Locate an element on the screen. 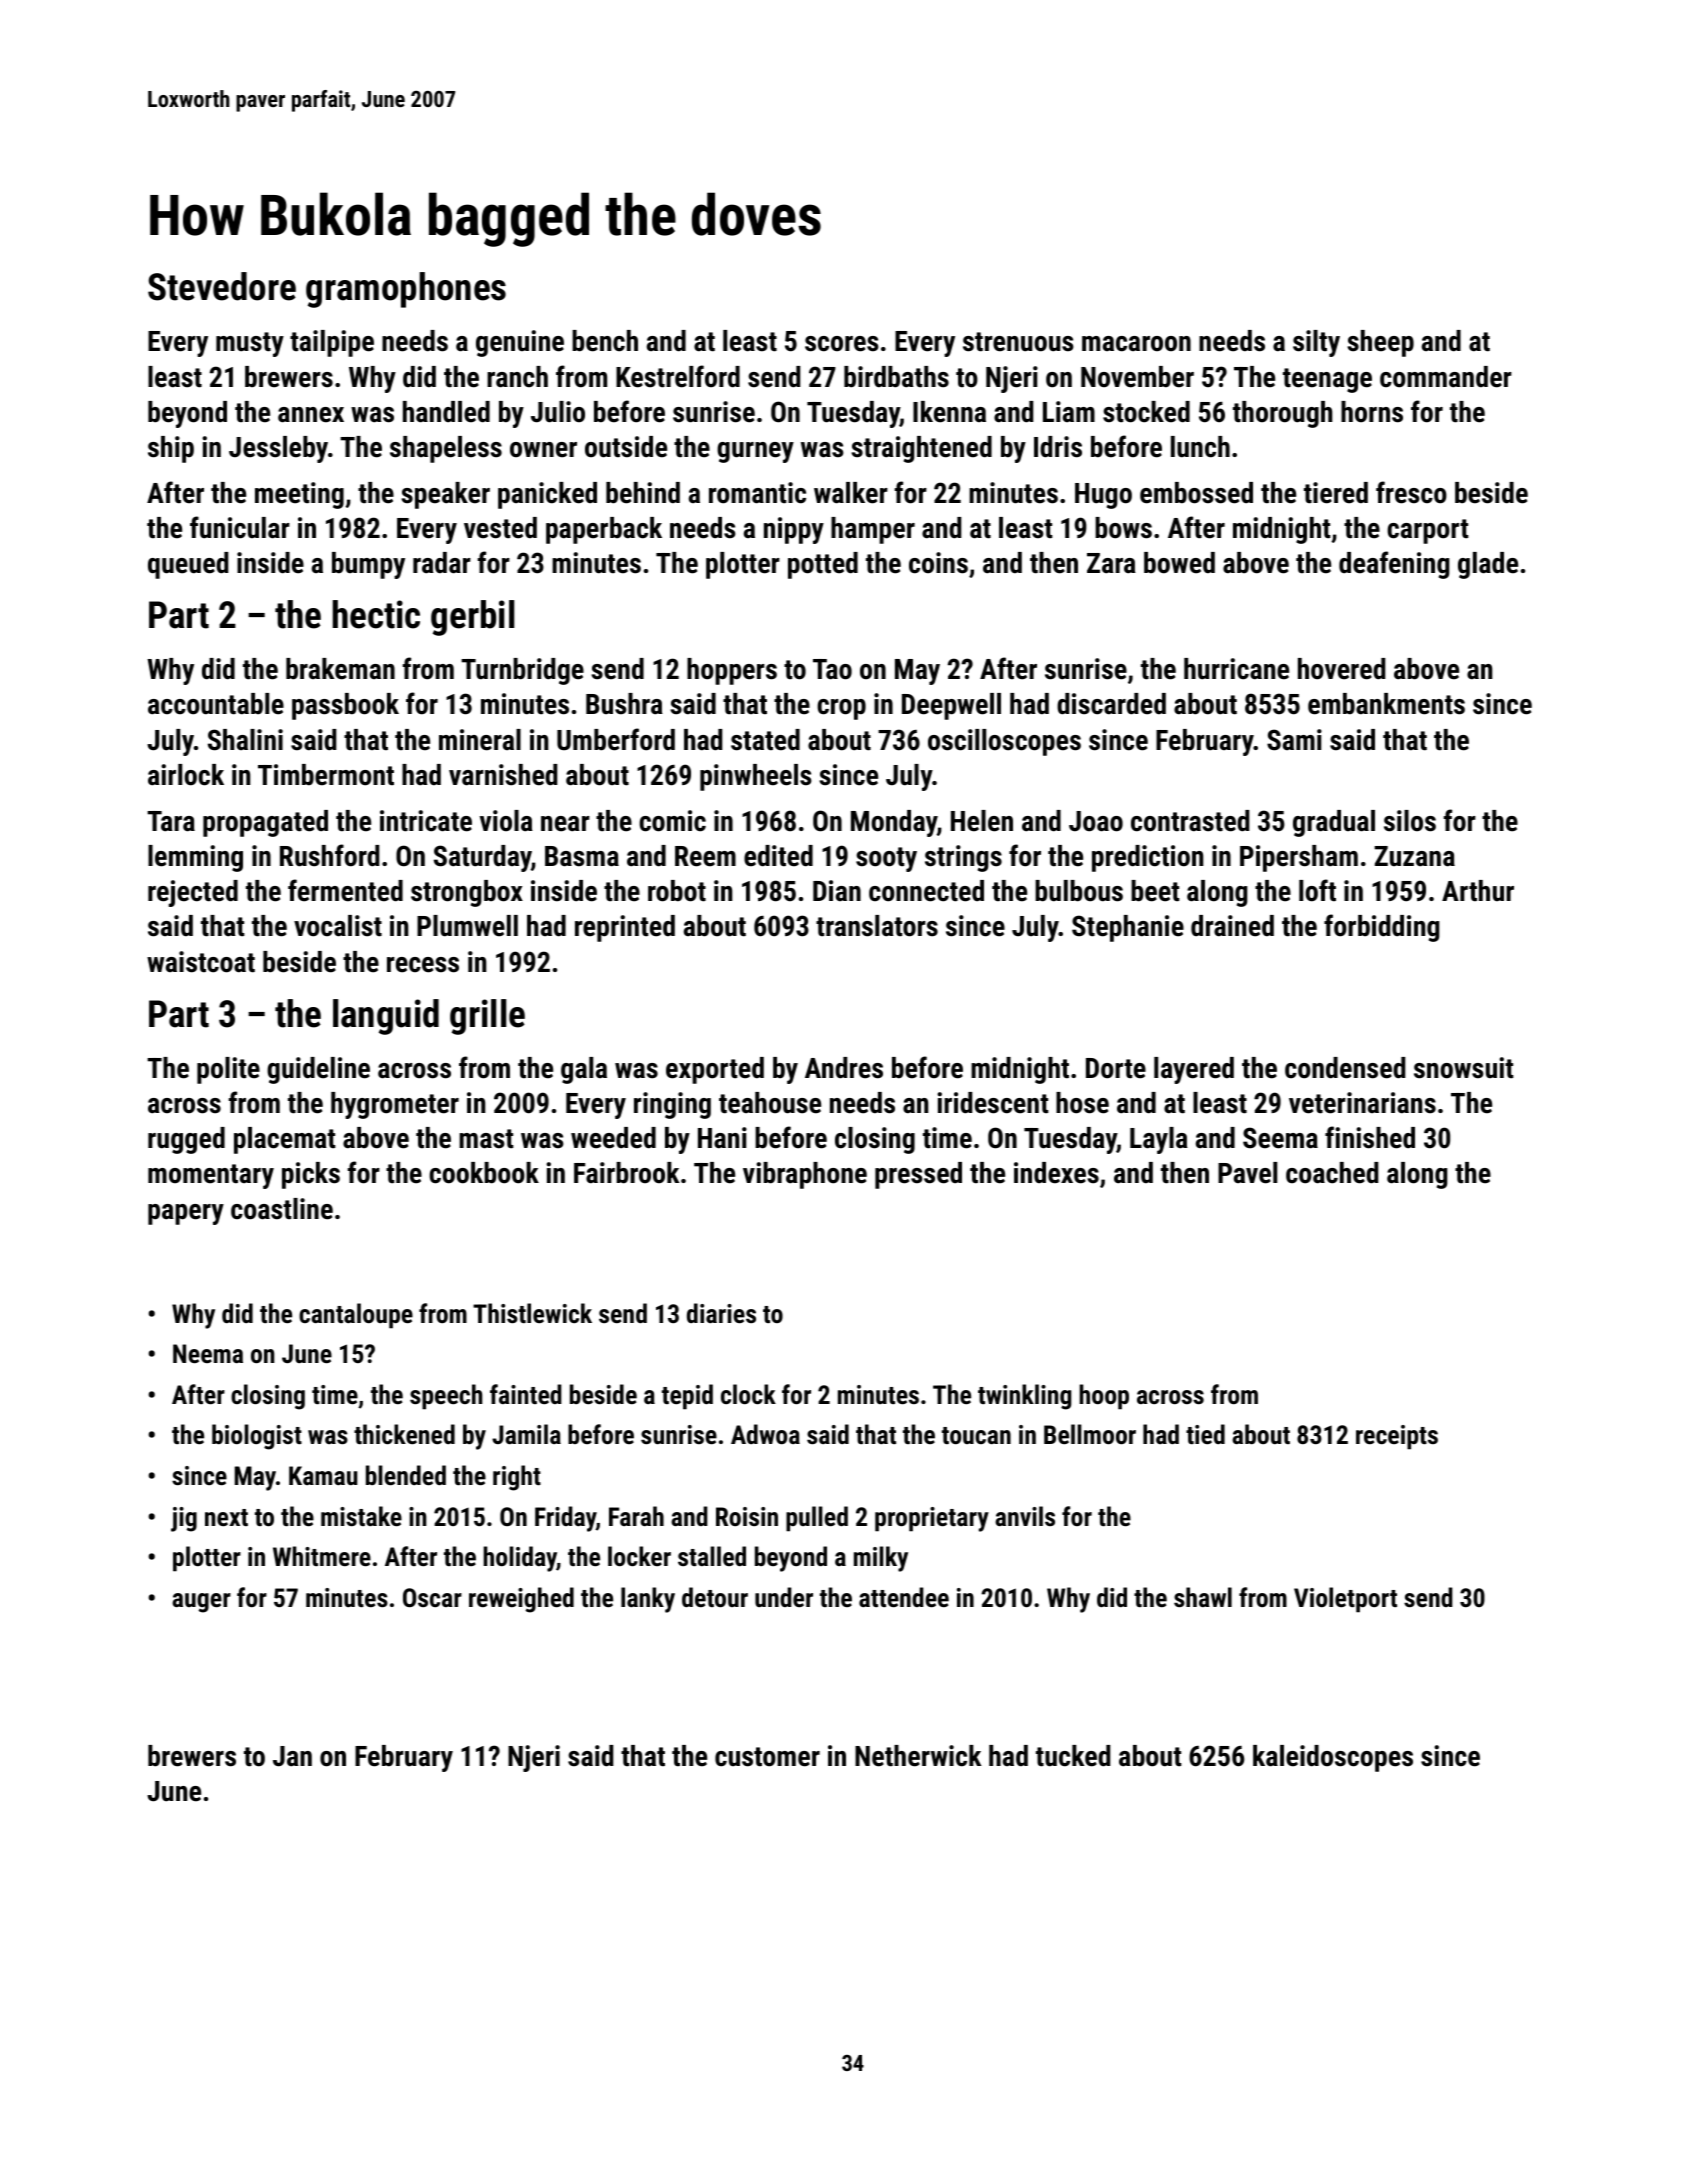 This screenshot has width=1683, height=2178. radar is located at coordinates (442, 563).
